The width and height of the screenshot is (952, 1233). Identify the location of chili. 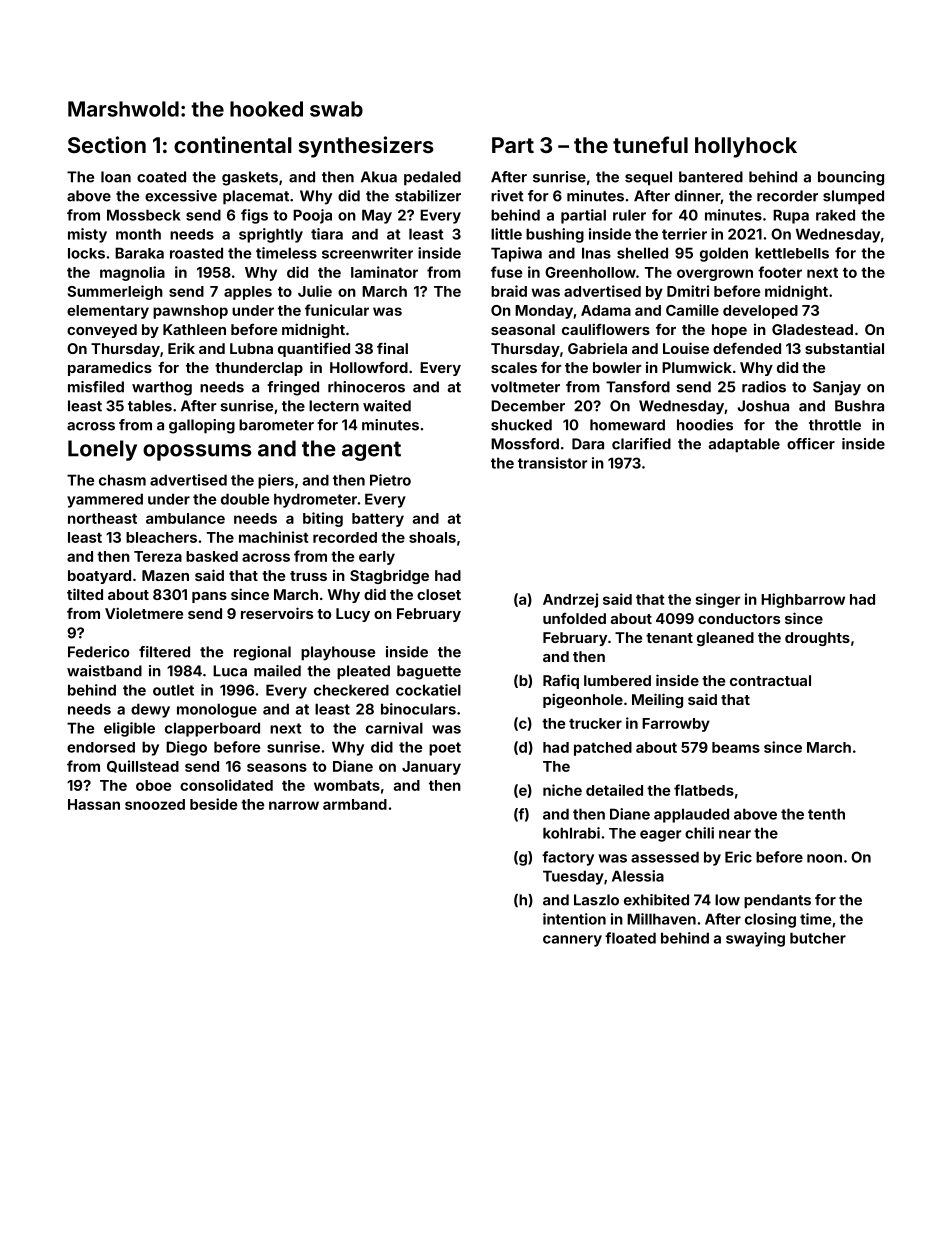
(699, 833).
